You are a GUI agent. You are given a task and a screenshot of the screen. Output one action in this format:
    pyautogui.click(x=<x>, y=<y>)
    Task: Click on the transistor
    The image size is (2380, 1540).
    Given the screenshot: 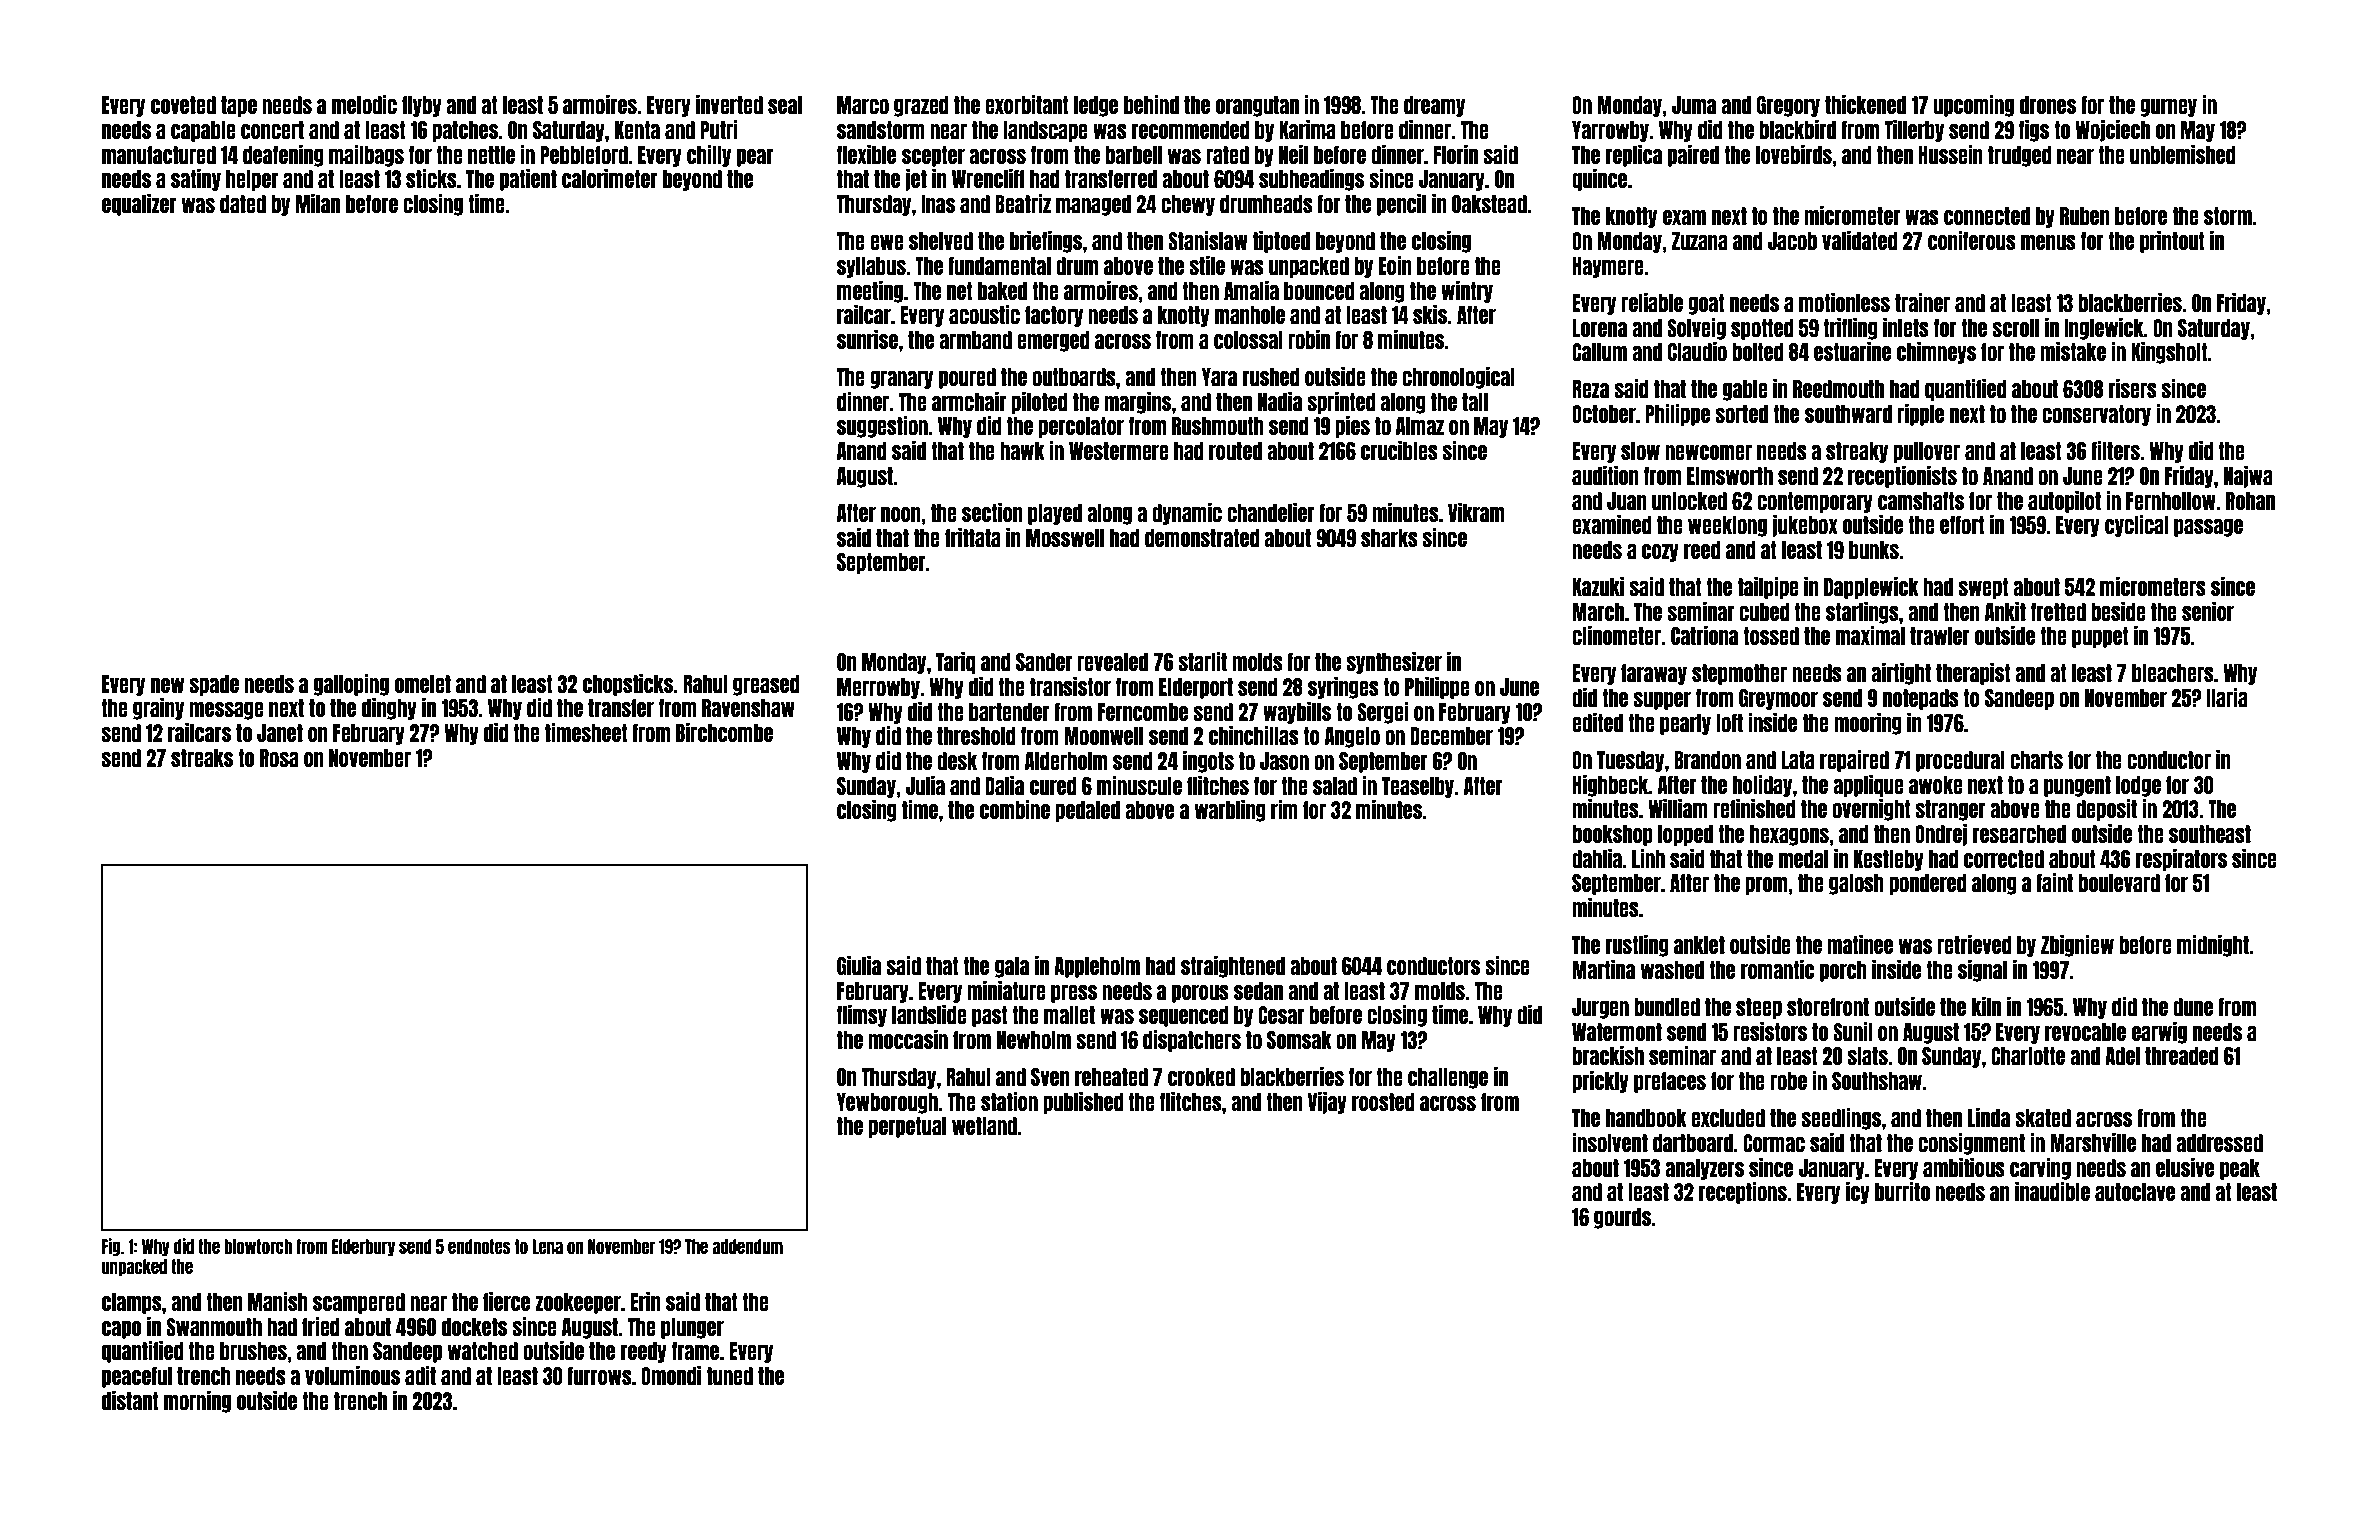 What is the action you would take?
    pyautogui.click(x=1070, y=686)
